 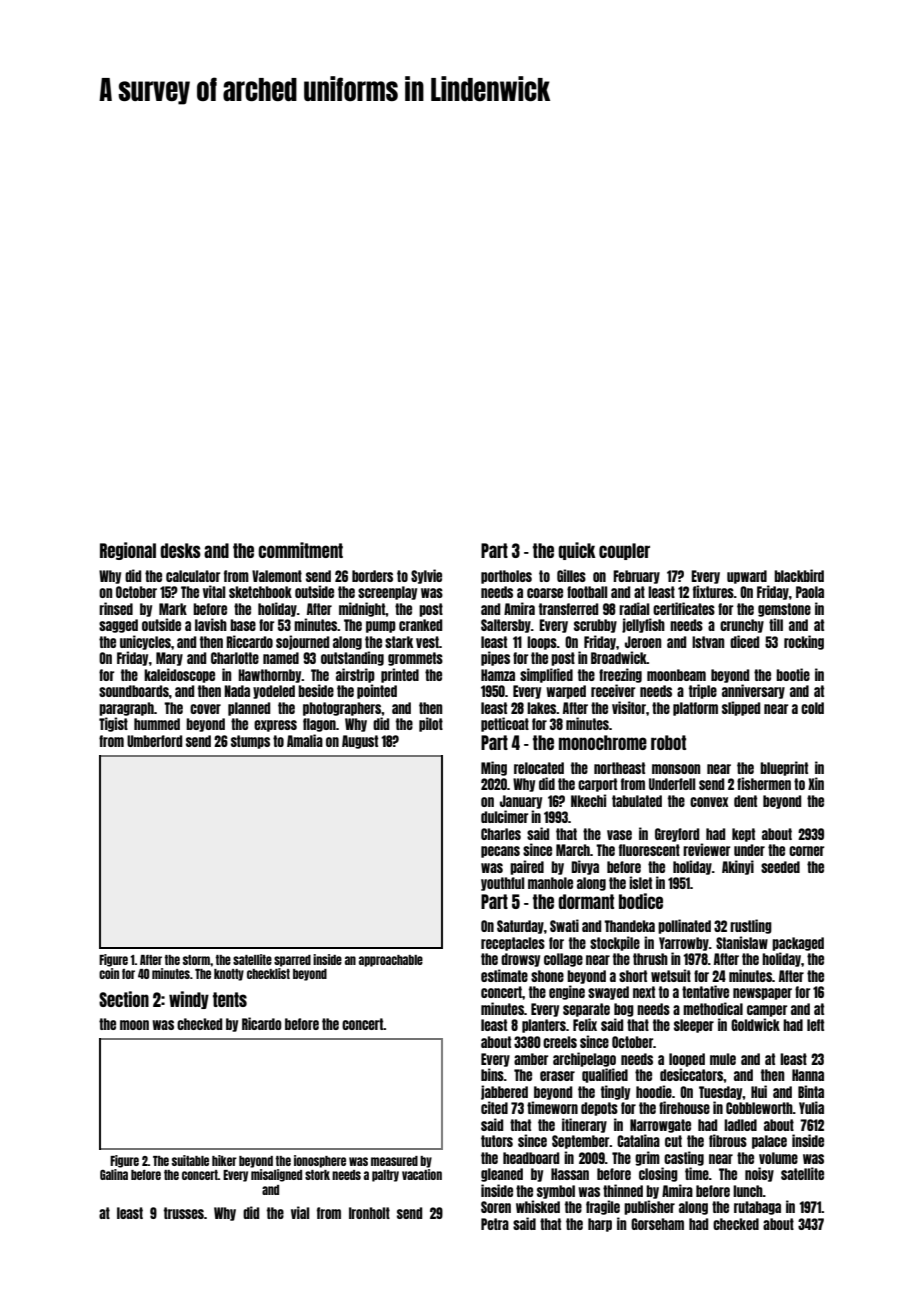 I want to click on rustling, so click(x=751, y=926).
